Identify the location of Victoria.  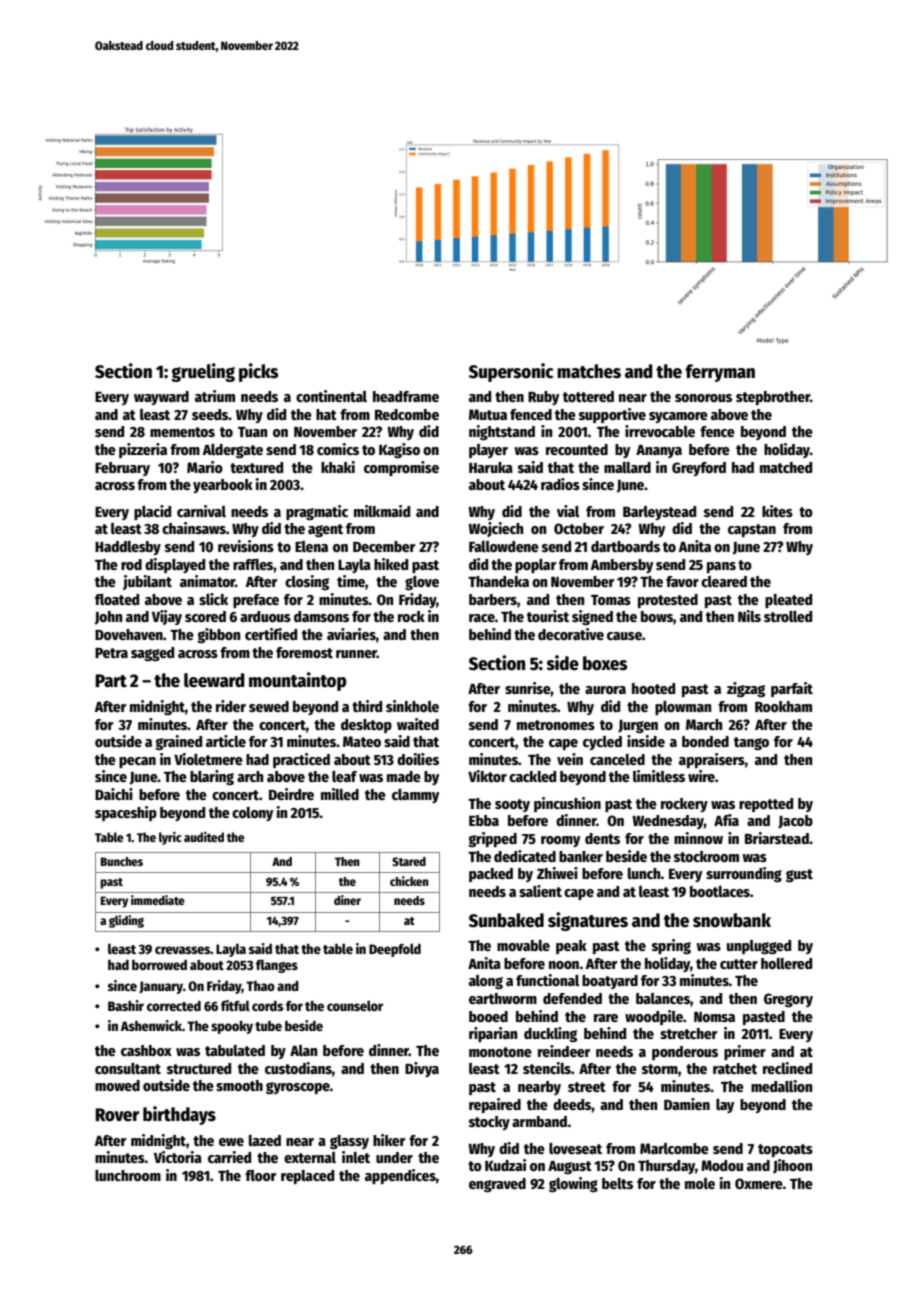
(178, 1157).
